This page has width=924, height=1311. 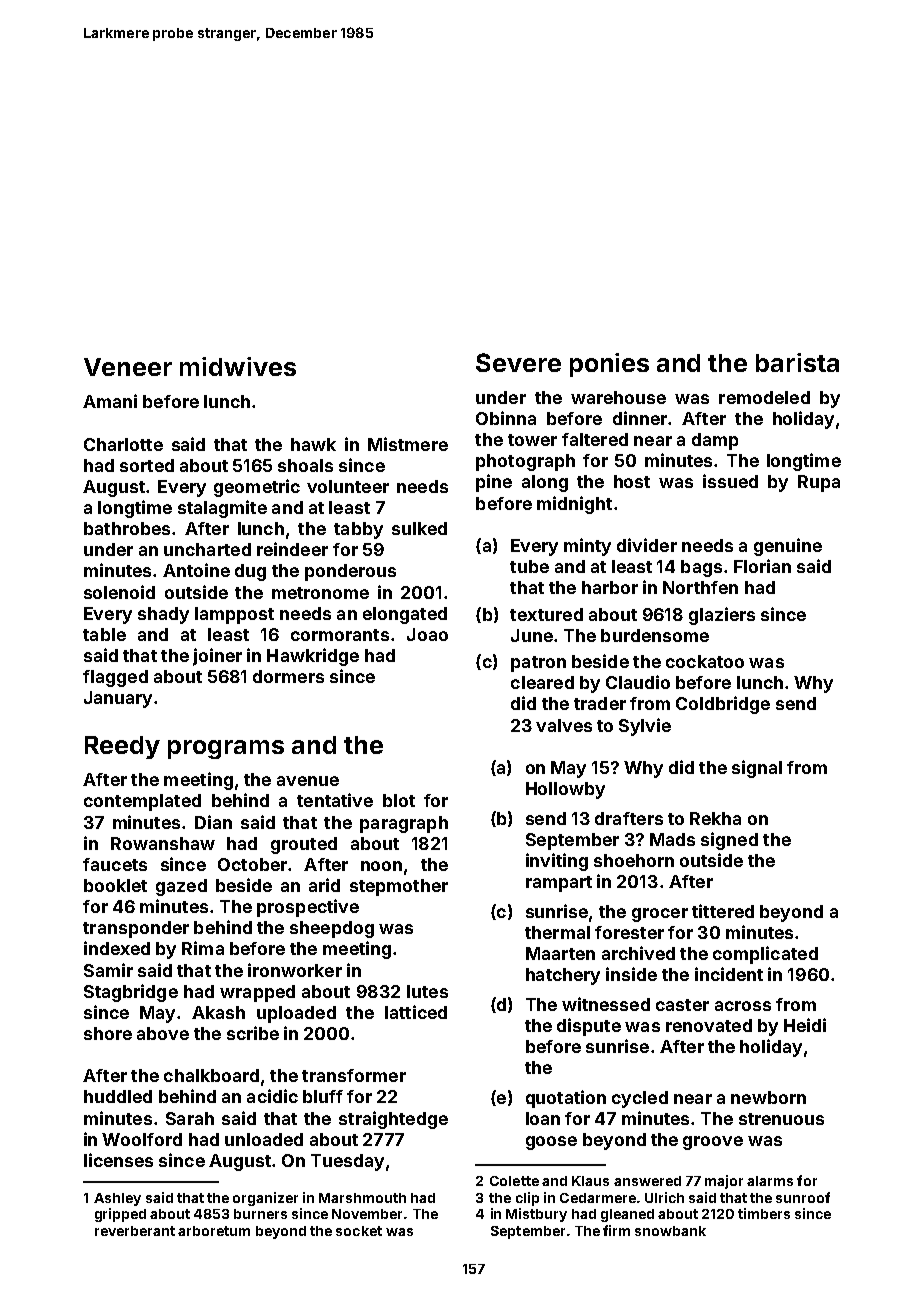 What do you see at coordinates (506, 418) in the page?
I see `Obinna` at bounding box center [506, 418].
